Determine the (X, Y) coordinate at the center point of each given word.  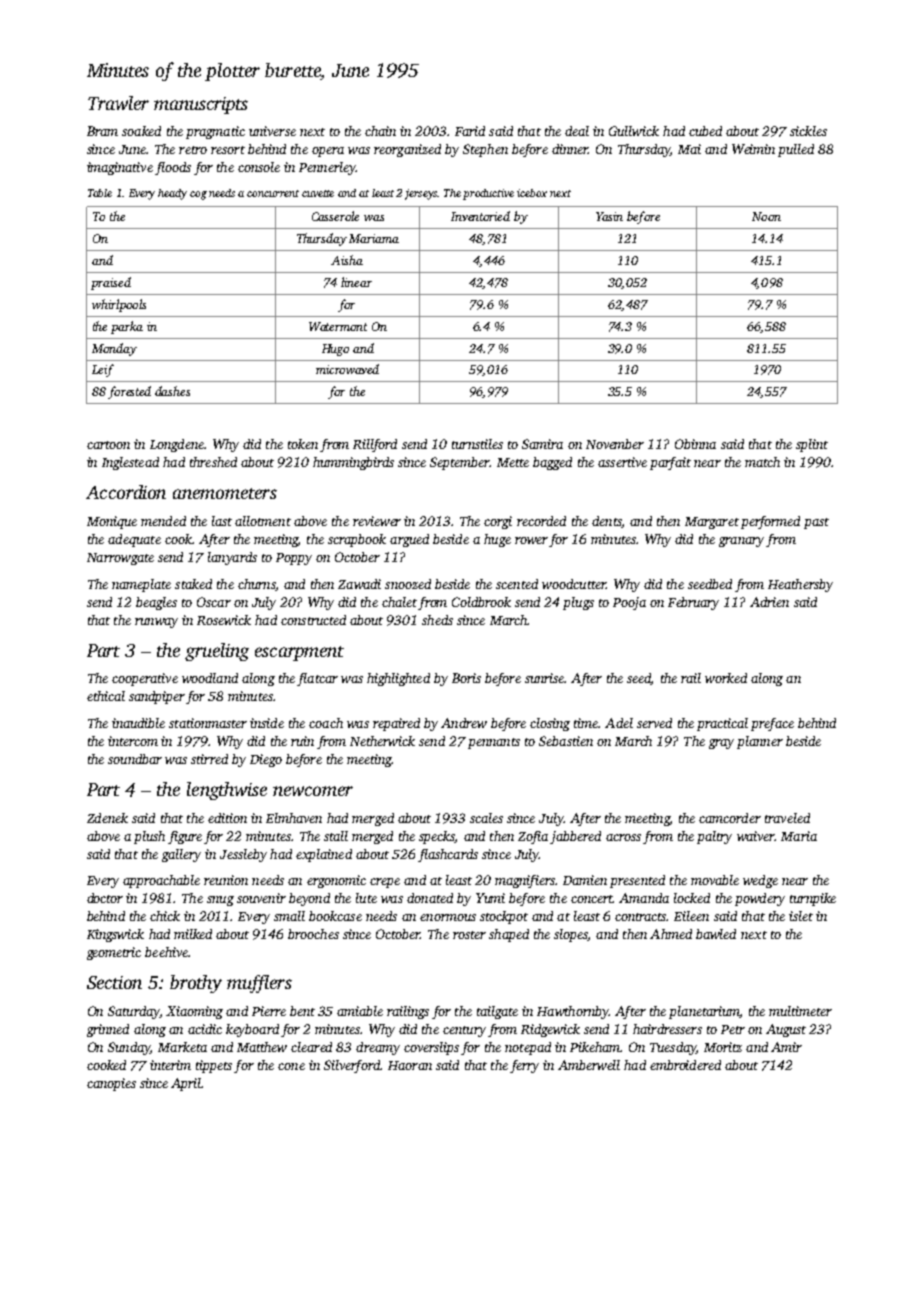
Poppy (294, 559)
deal (577, 131)
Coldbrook (481, 602)
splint (812, 445)
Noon (766, 216)
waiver (755, 836)
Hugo (335, 350)
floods (173, 168)
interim (170, 1065)
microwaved (347, 369)
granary (741, 542)
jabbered (575, 837)
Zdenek (107, 818)
